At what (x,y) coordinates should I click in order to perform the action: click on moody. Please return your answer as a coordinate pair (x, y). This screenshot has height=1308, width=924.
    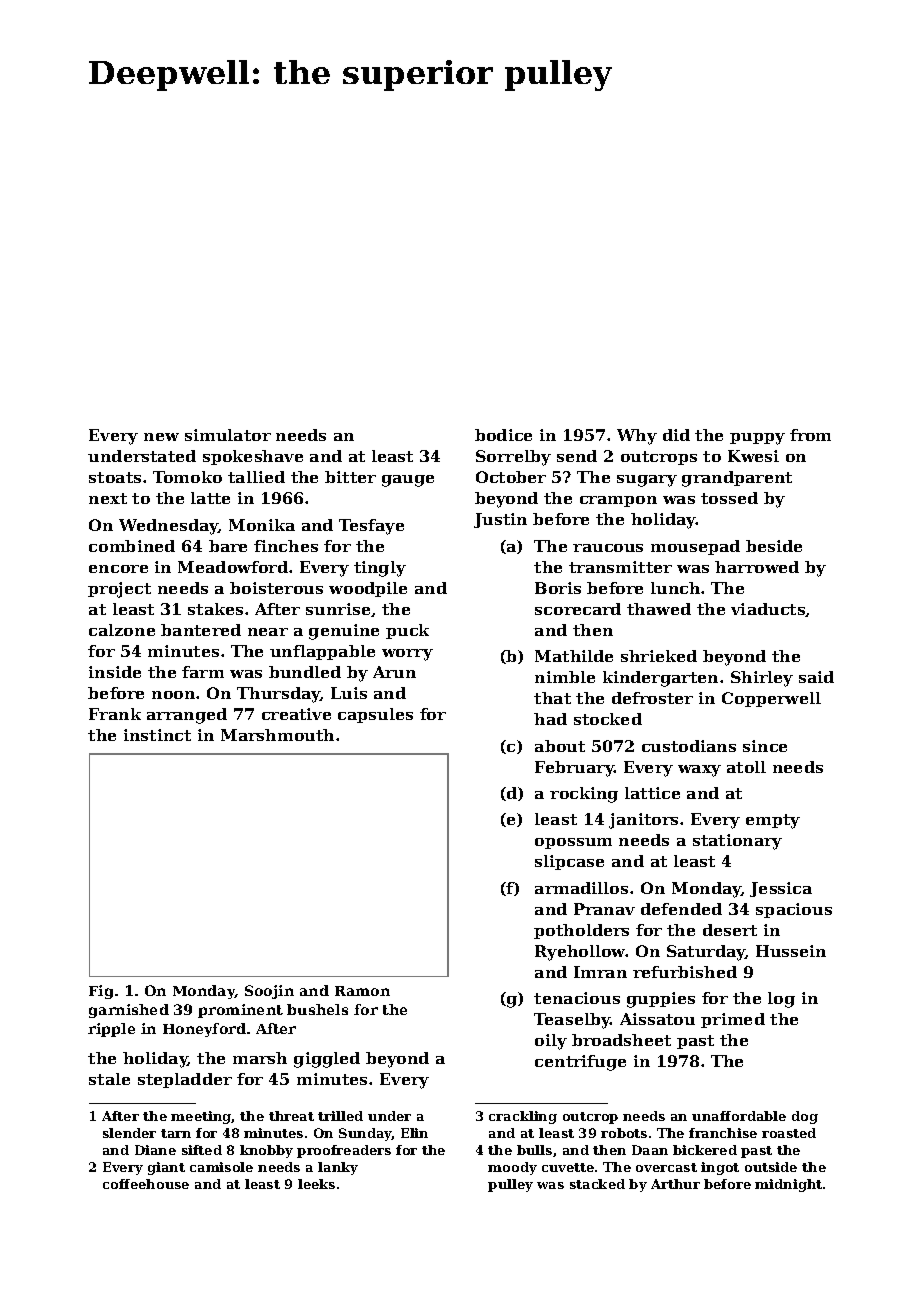
    Looking at the image, I should click on (512, 1168).
